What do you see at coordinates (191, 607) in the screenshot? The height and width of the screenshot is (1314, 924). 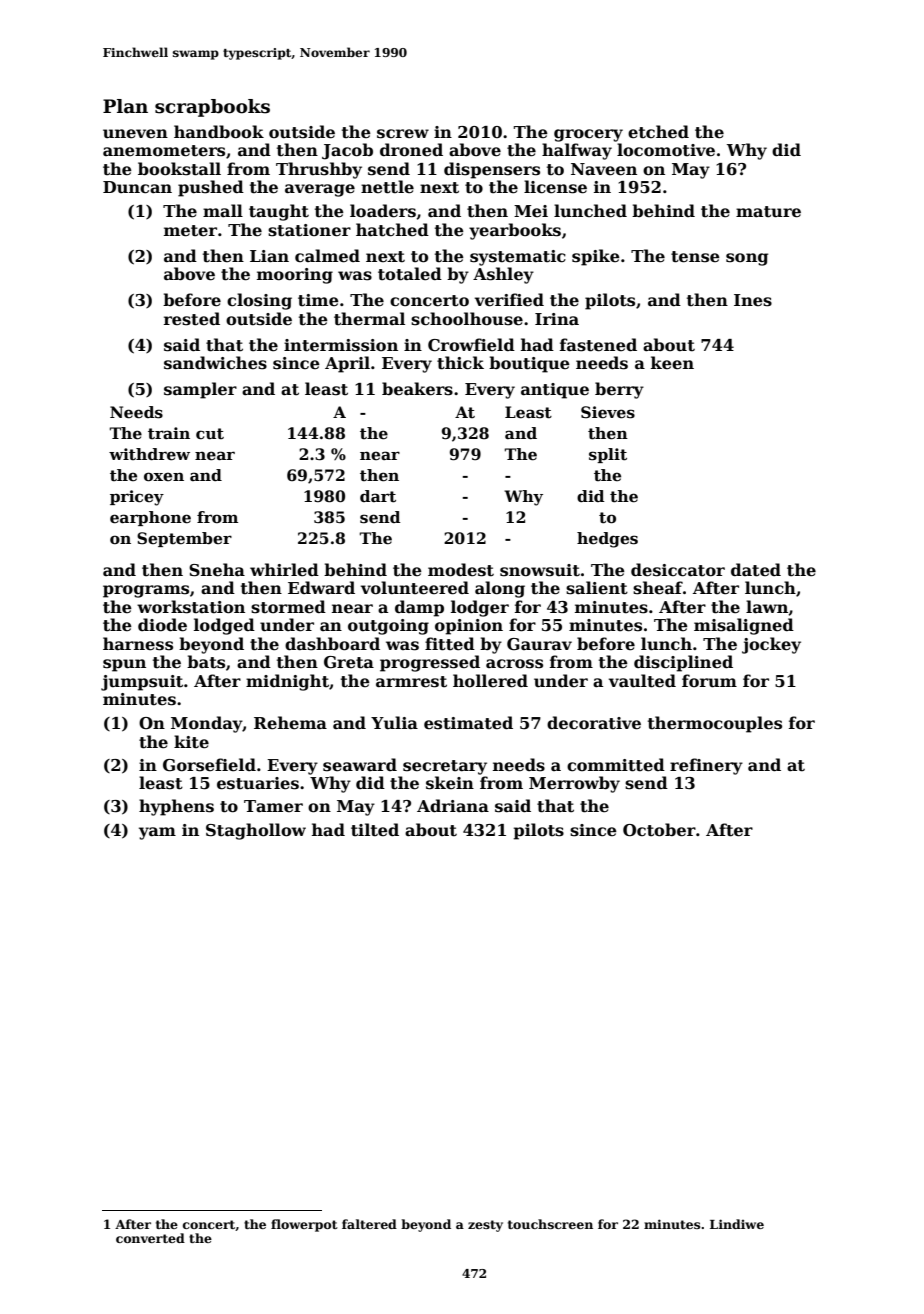 I see `workstation` at bounding box center [191, 607].
